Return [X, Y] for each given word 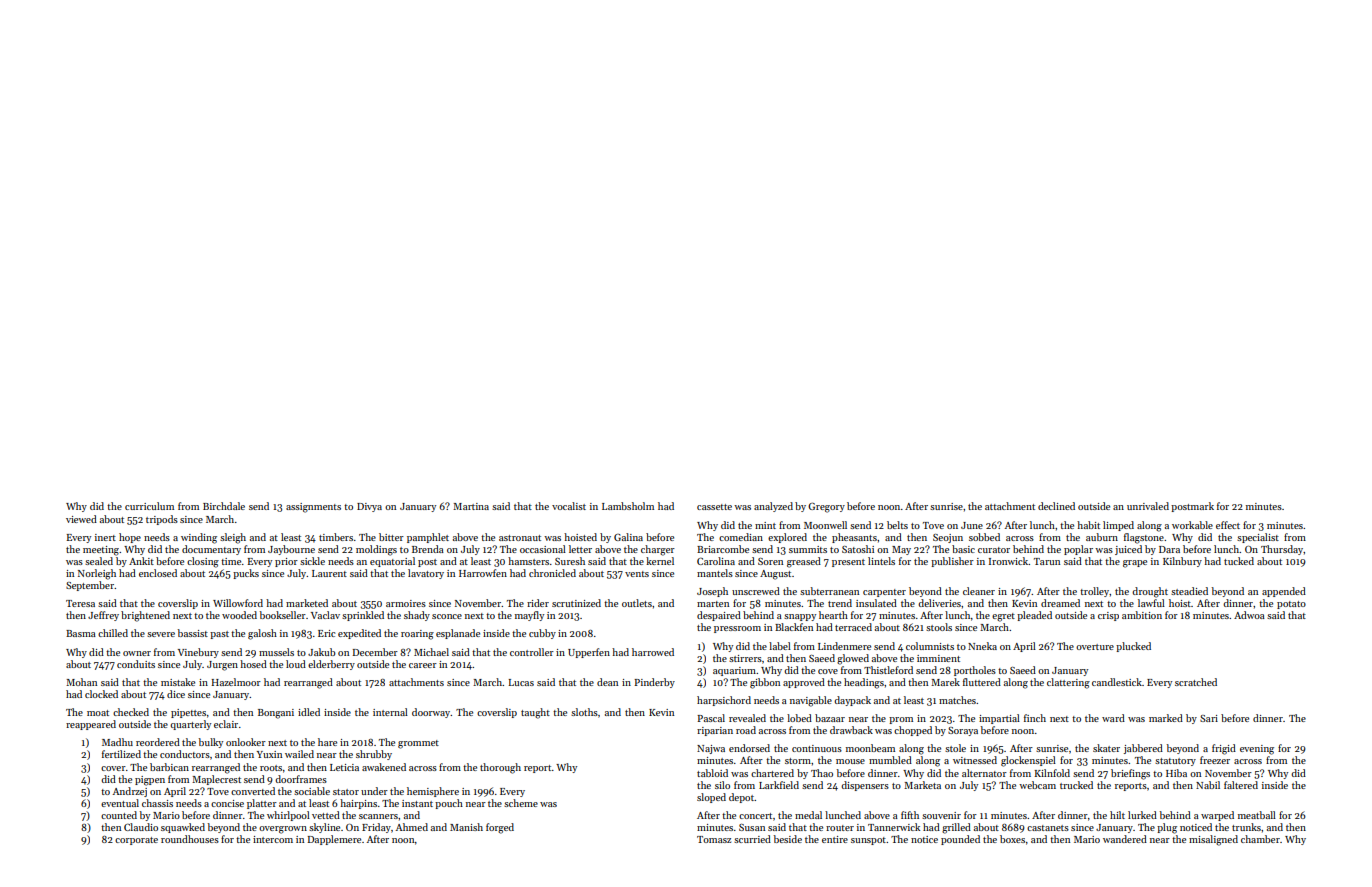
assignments [313, 508]
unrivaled [1148, 506]
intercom [273, 839]
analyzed [773, 507]
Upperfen [589, 653]
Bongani [276, 714]
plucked [1133, 647]
